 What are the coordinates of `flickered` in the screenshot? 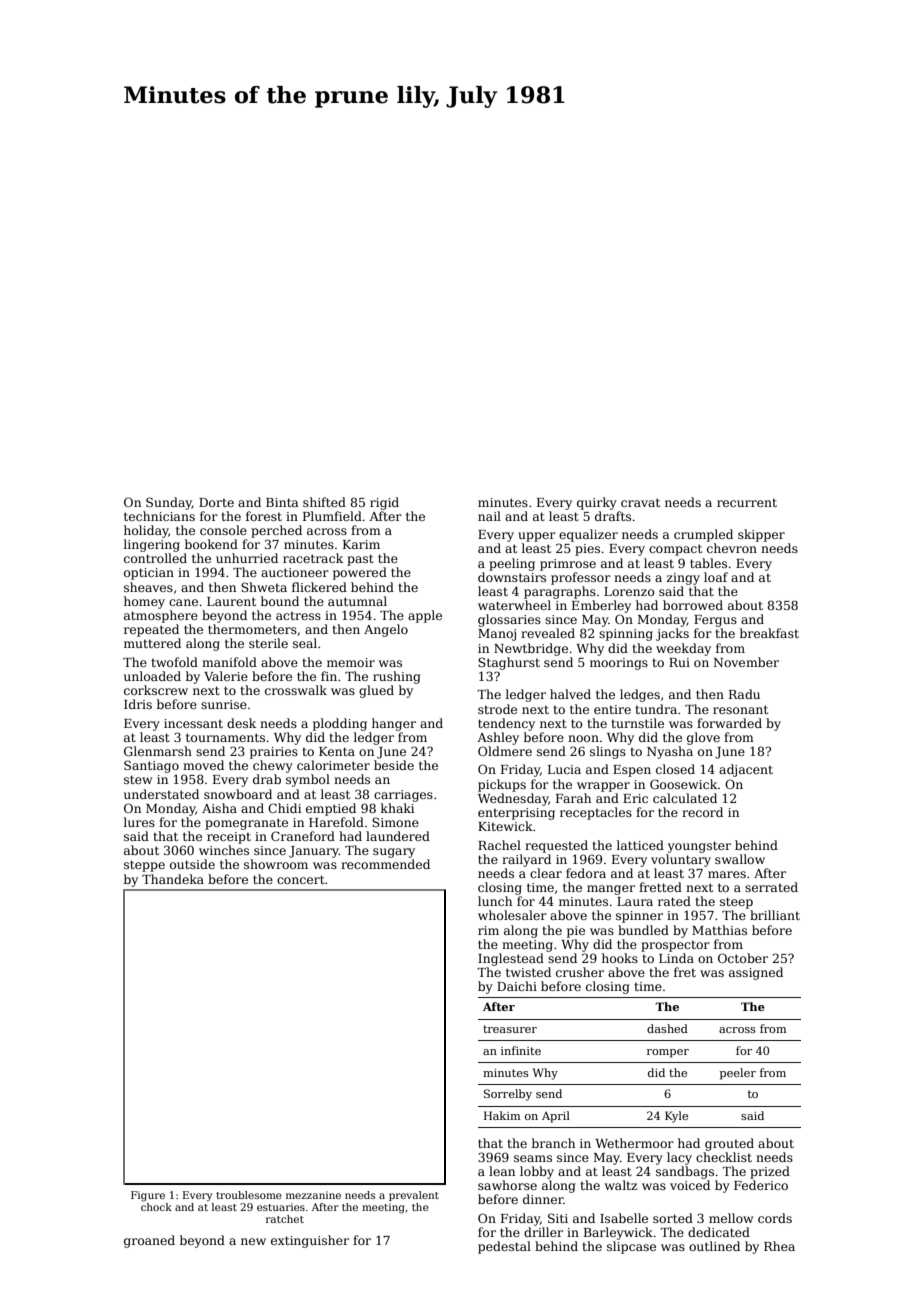 It's located at (319, 587).
